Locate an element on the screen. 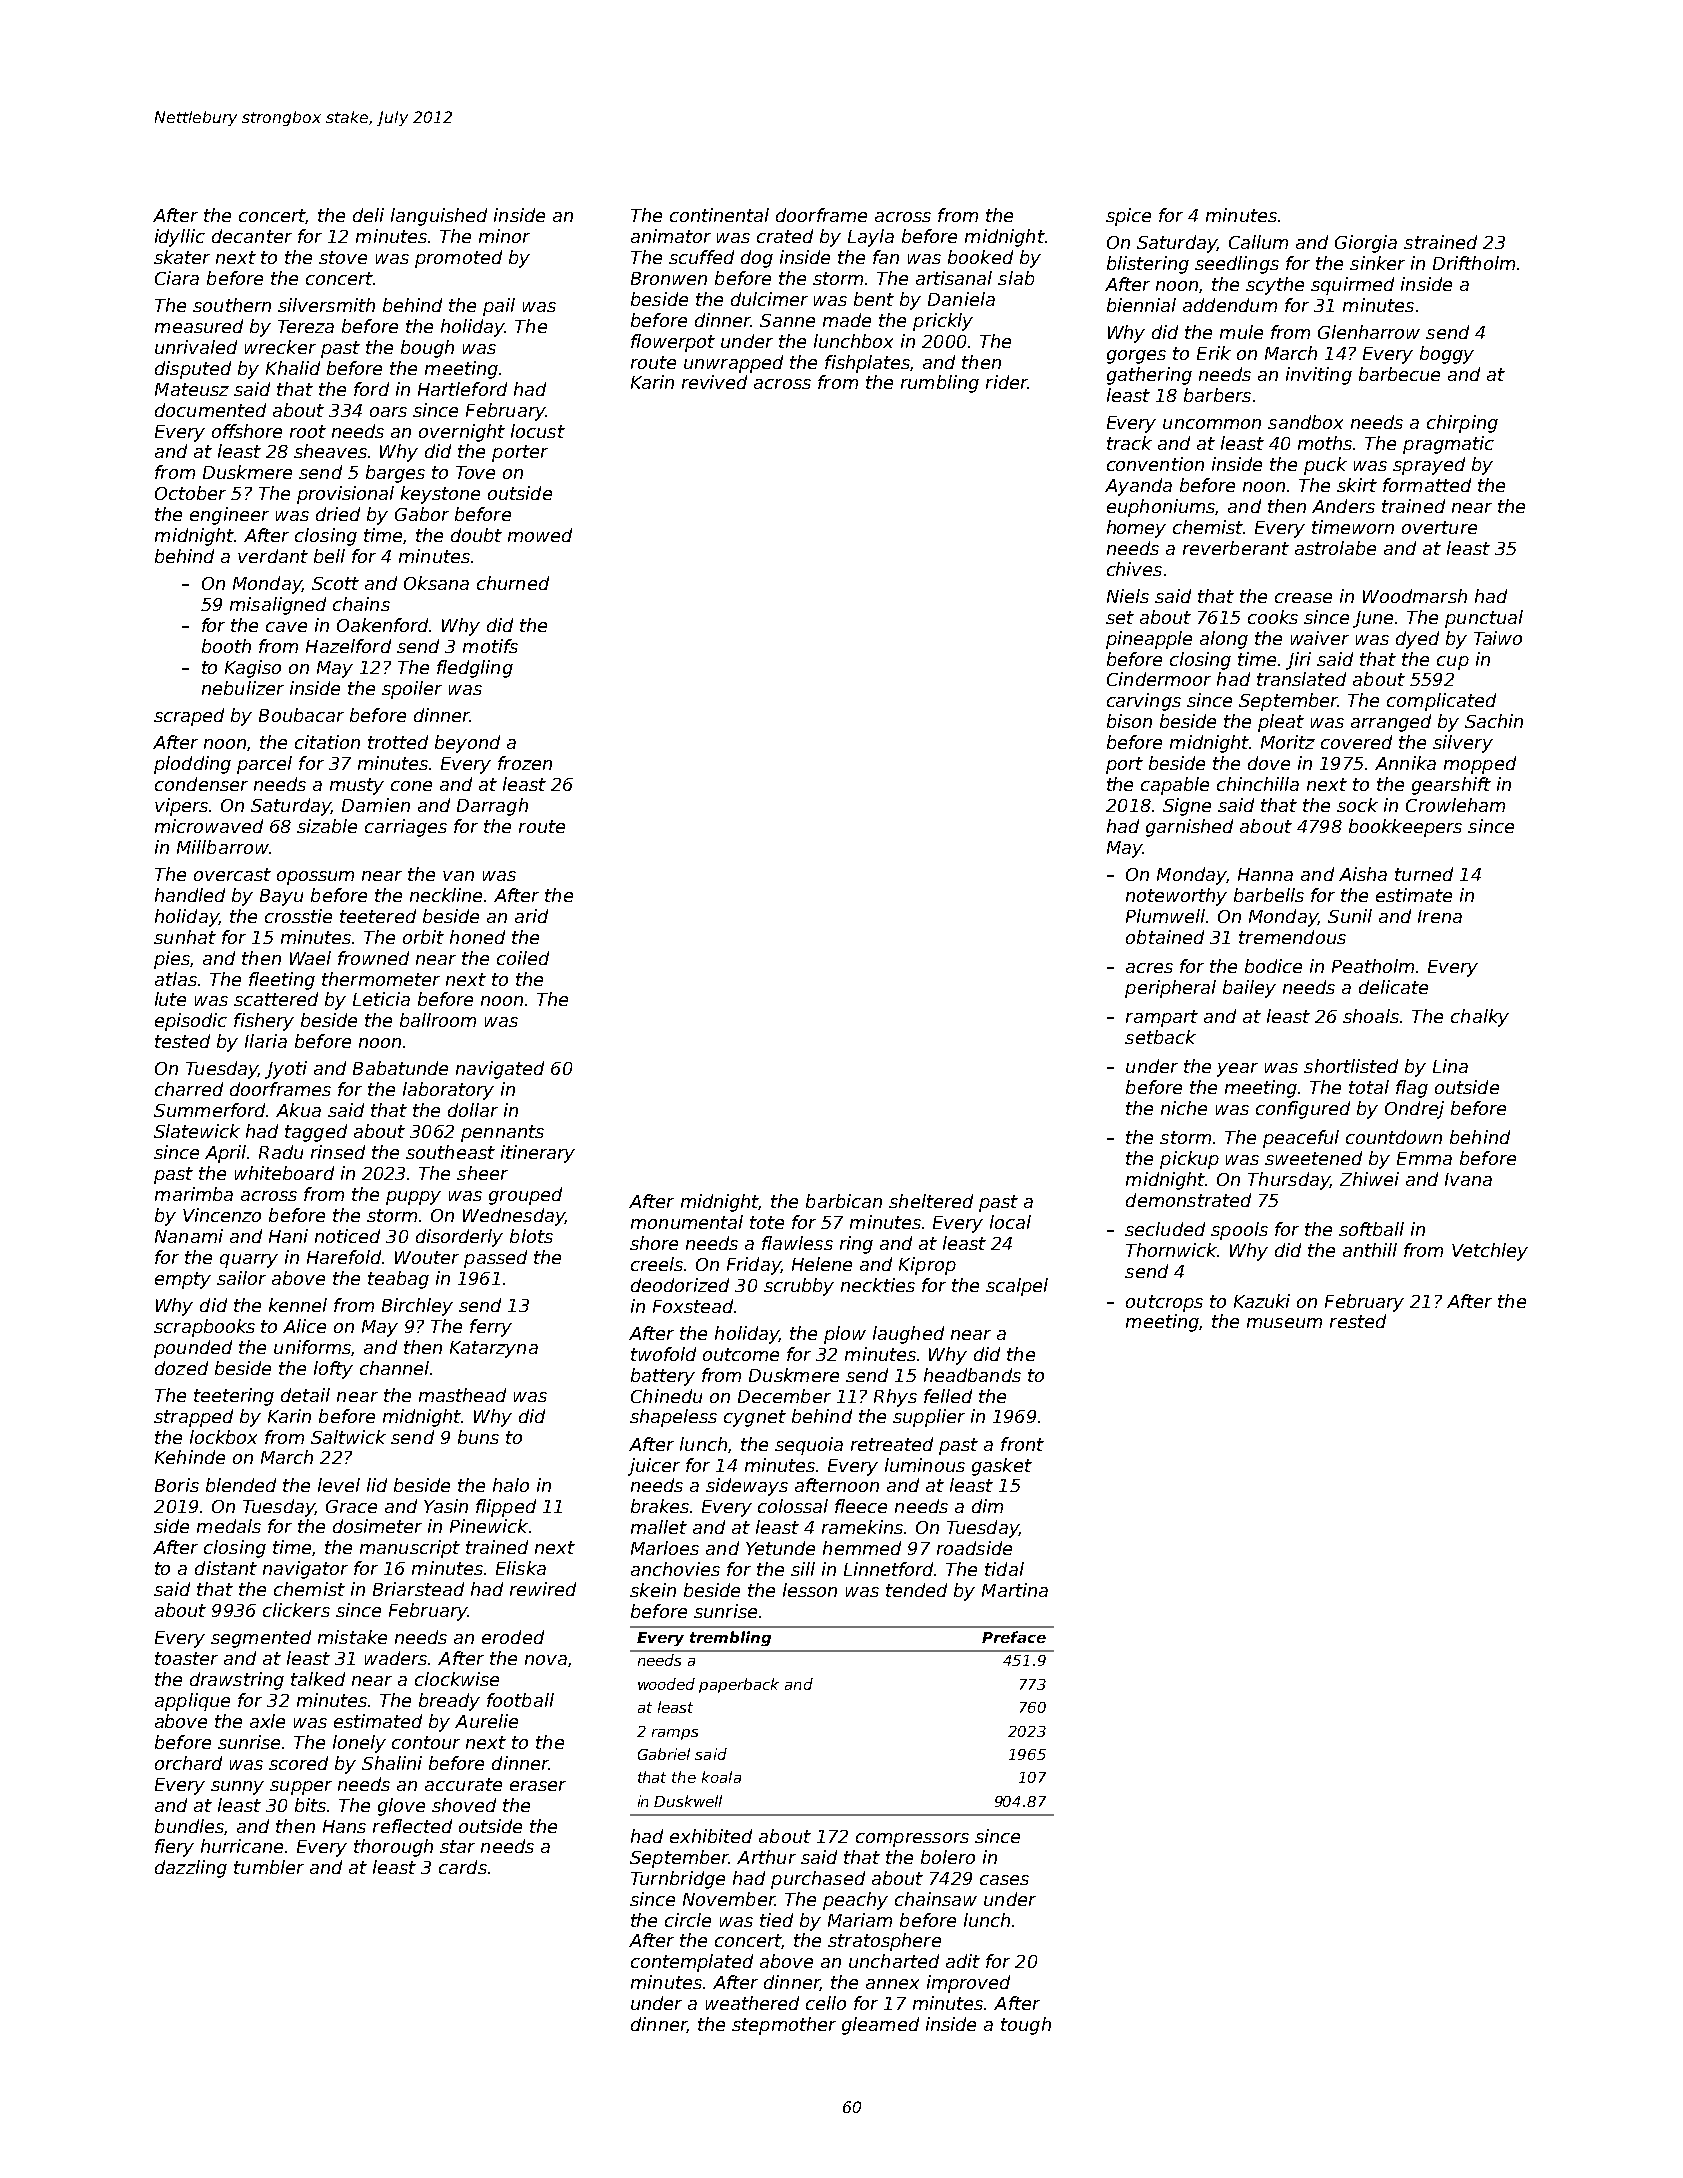 Image resolution: width=1683 pixels, height=2178 pixels. hurricane is located at coordinates (242, 1846).
